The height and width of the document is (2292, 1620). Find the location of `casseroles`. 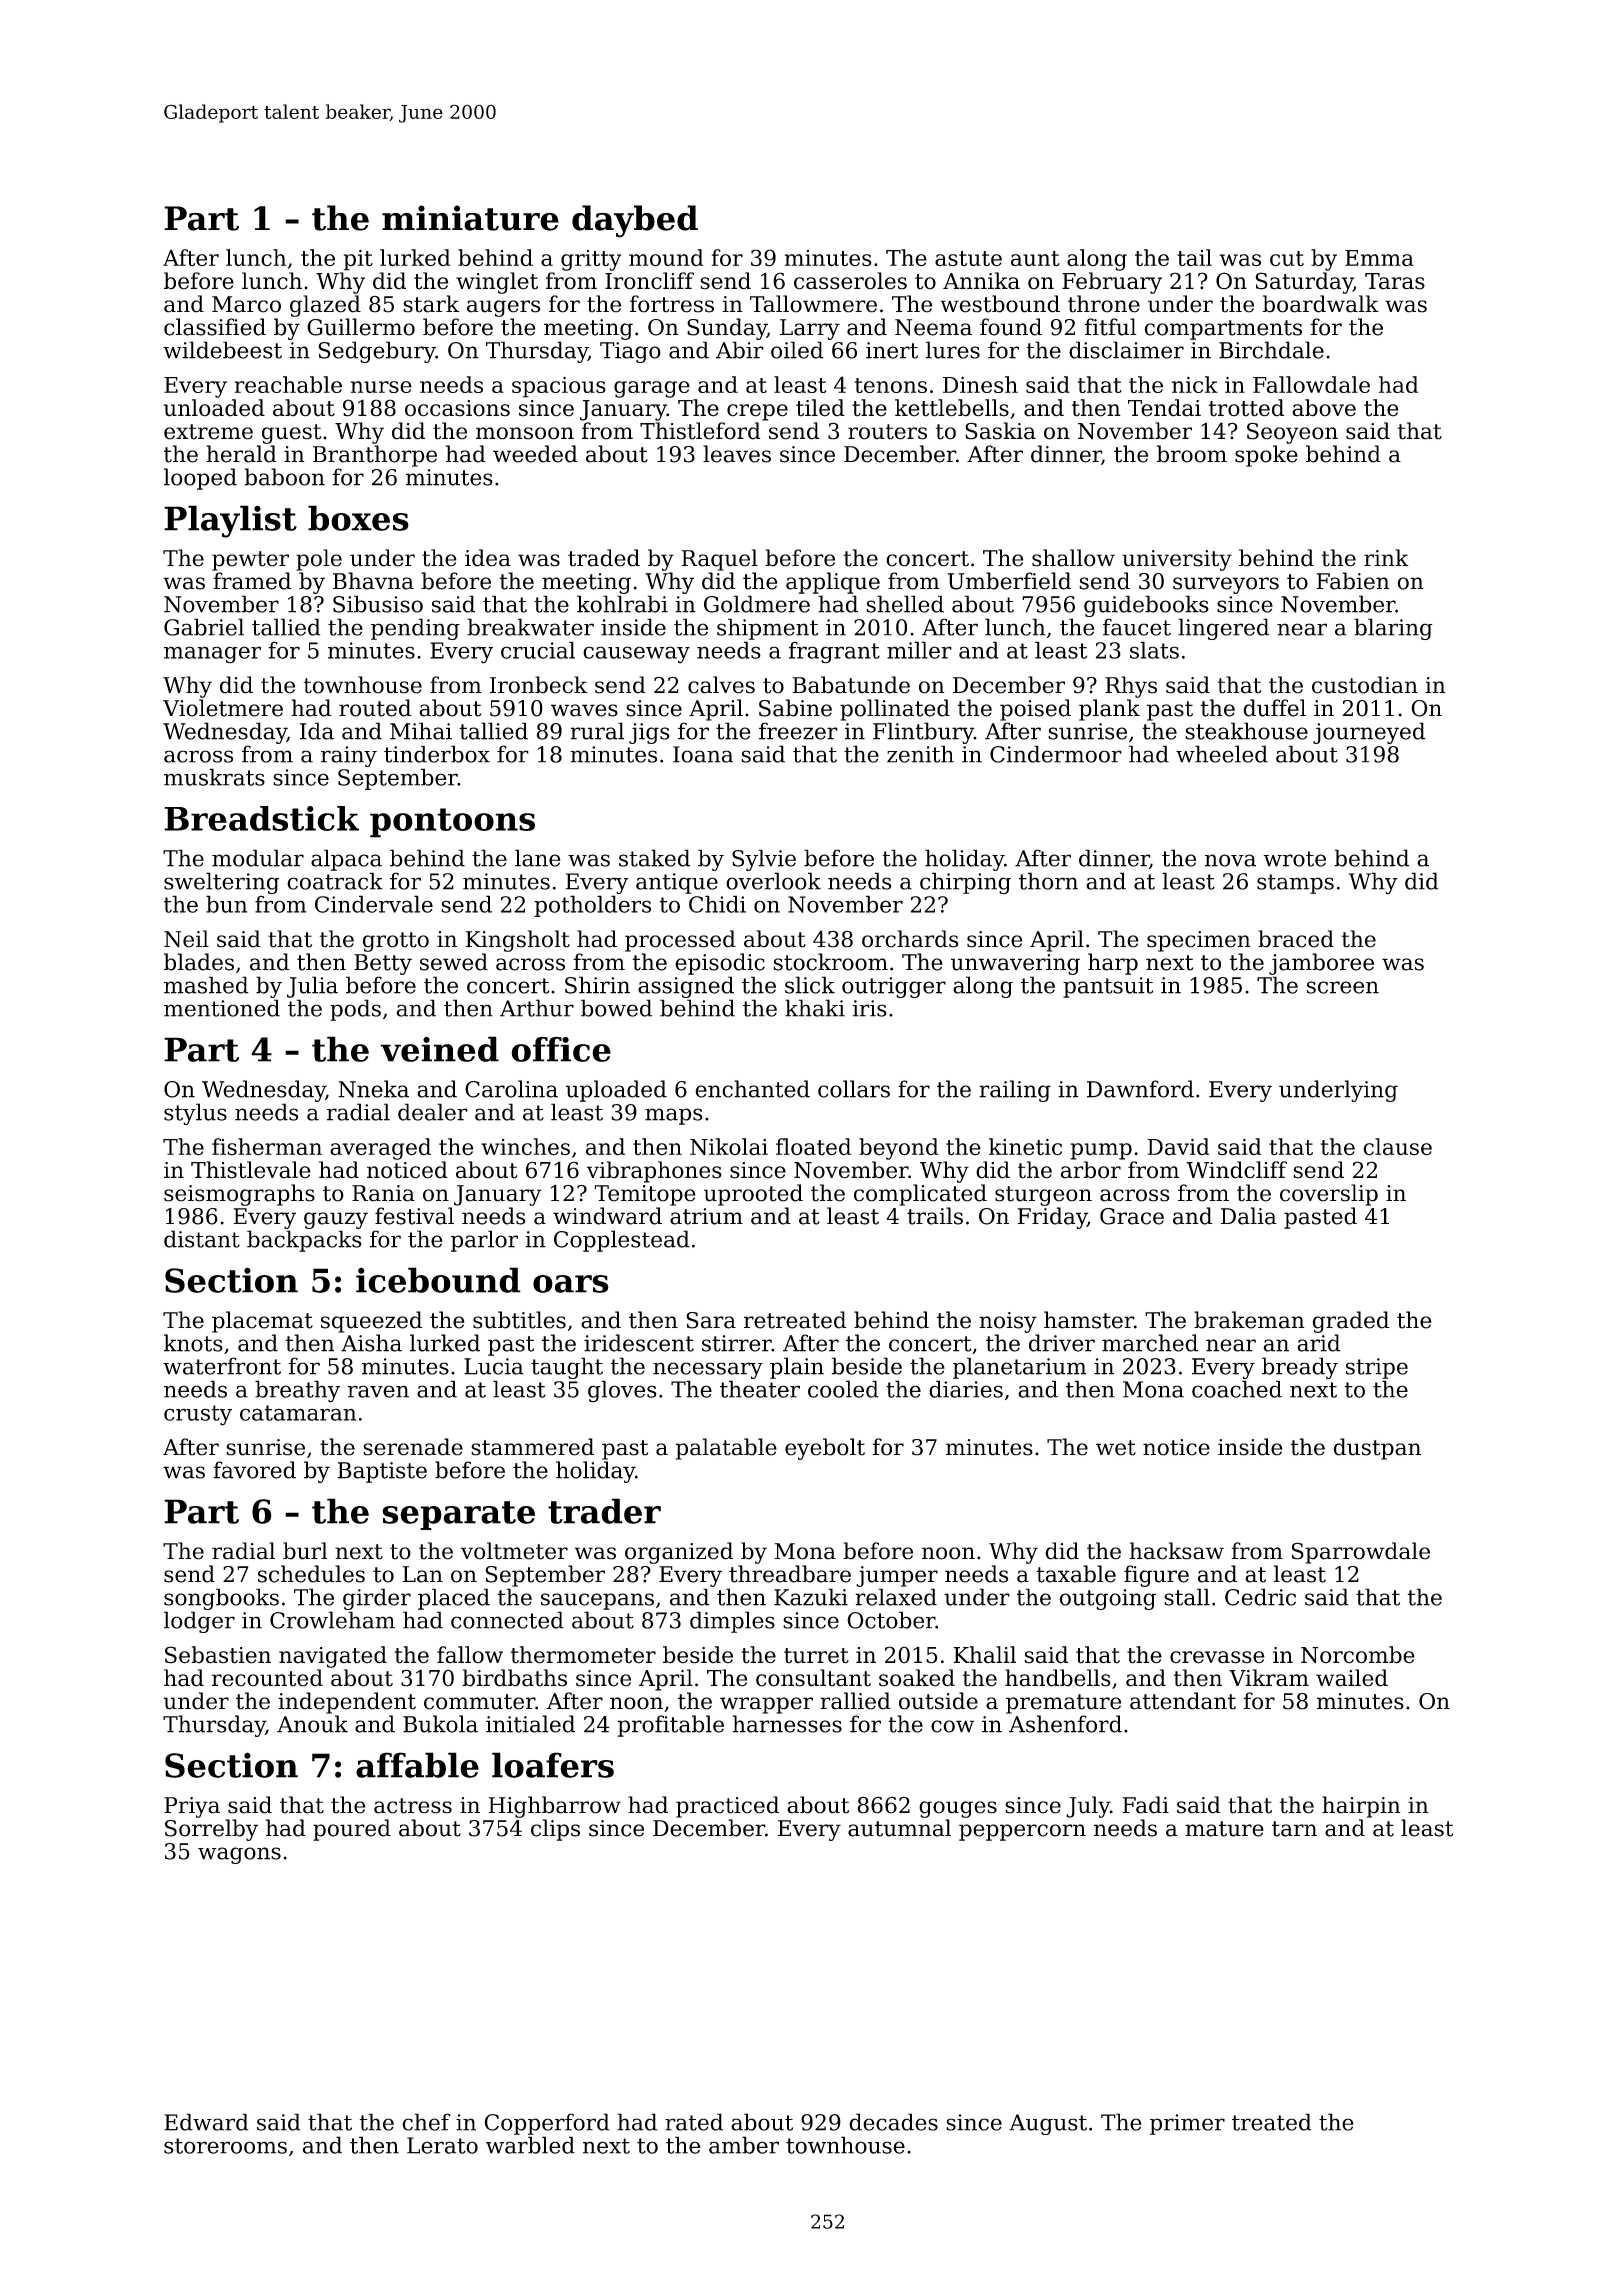

casseroles is located at coordinates (850, 281).
